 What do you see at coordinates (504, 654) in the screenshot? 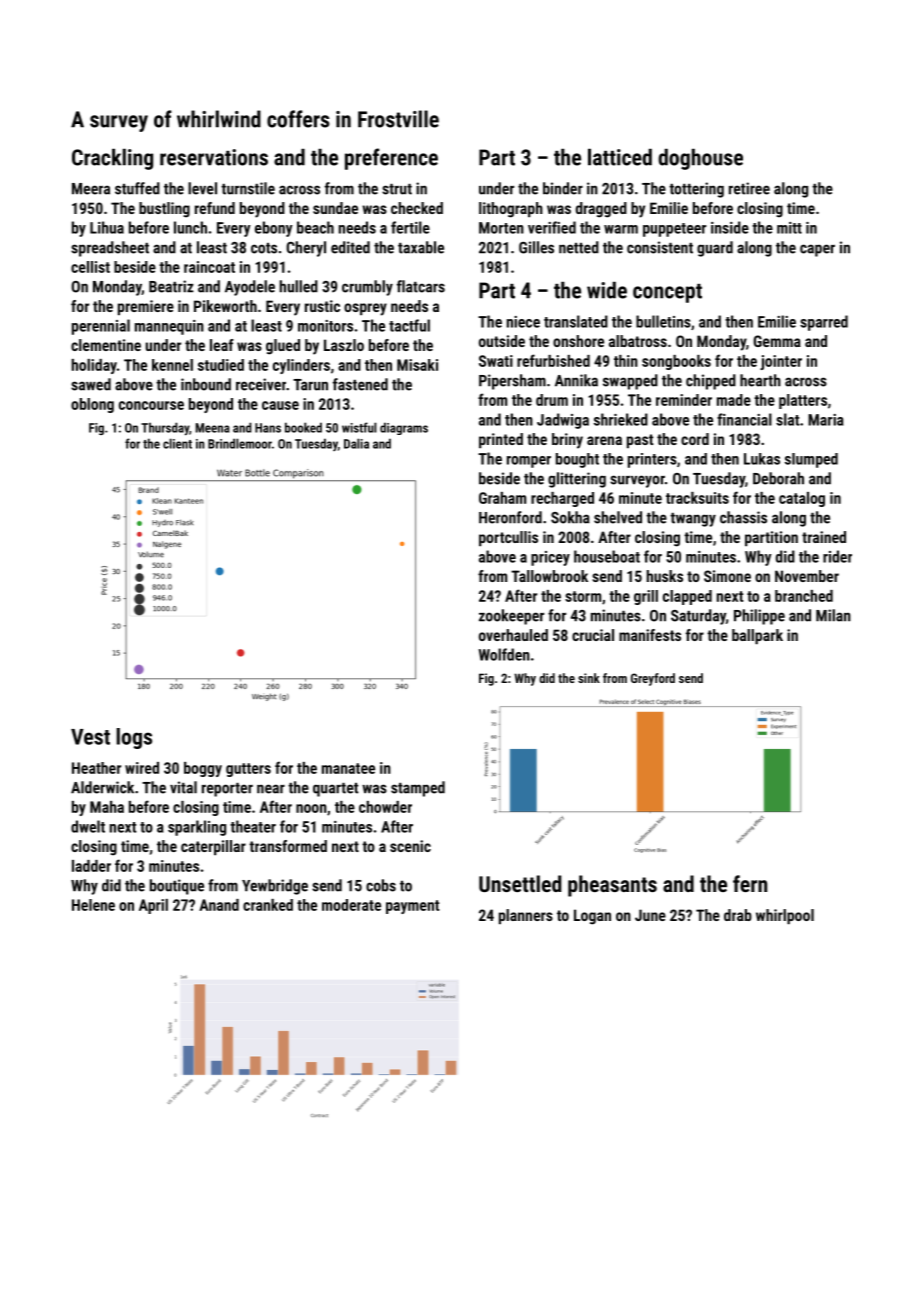
I see `Wolfden` at bounding box center [504, 654].
